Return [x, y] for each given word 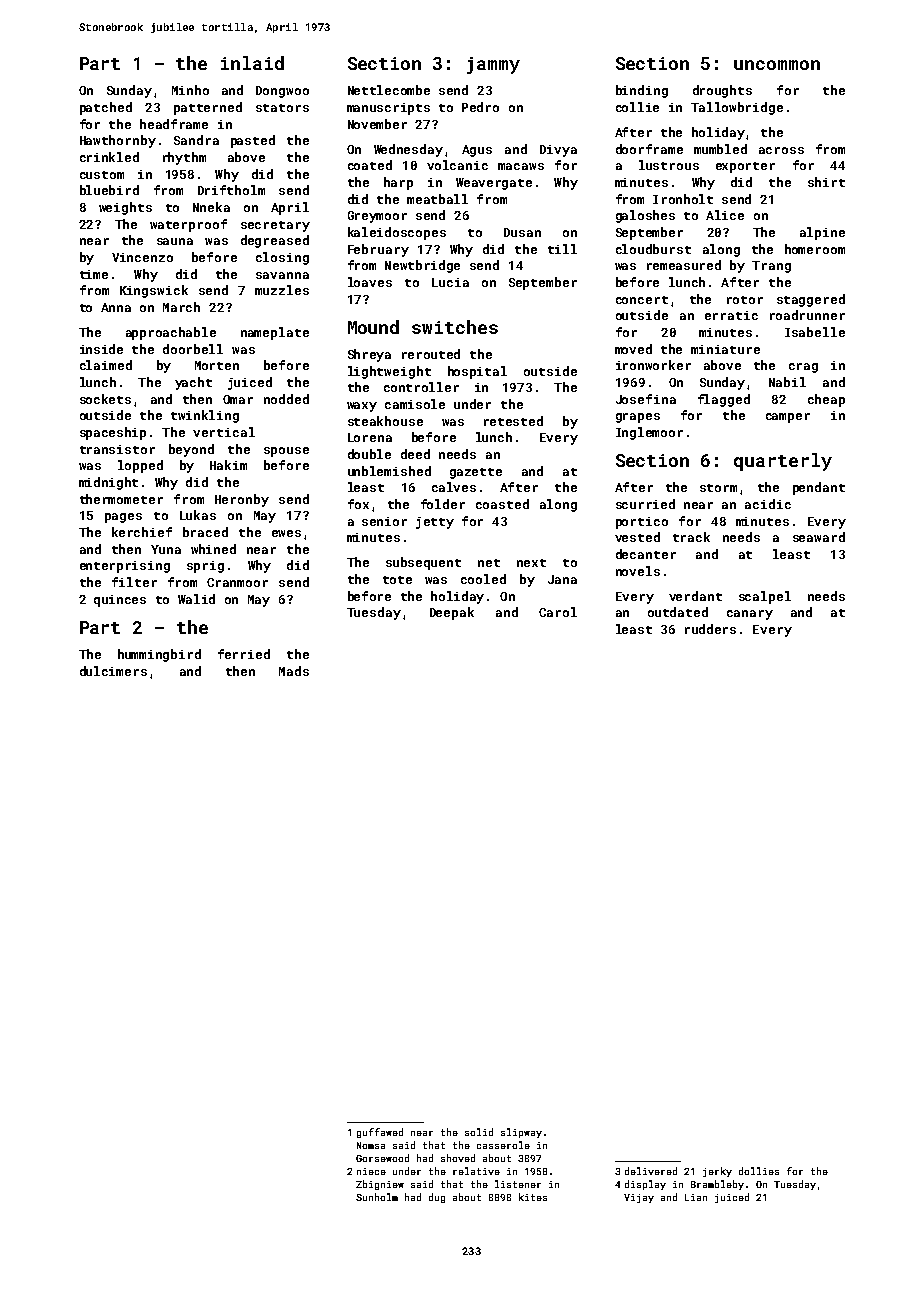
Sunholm [377, 1197]
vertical [224, 432]
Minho [190, 90]
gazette [476, 473]
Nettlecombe [389, 90]
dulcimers [113, 671]
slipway [521, 1133]
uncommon [777, 65]
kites [533, 1197]
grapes [638, 418]
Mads [294, 671]
